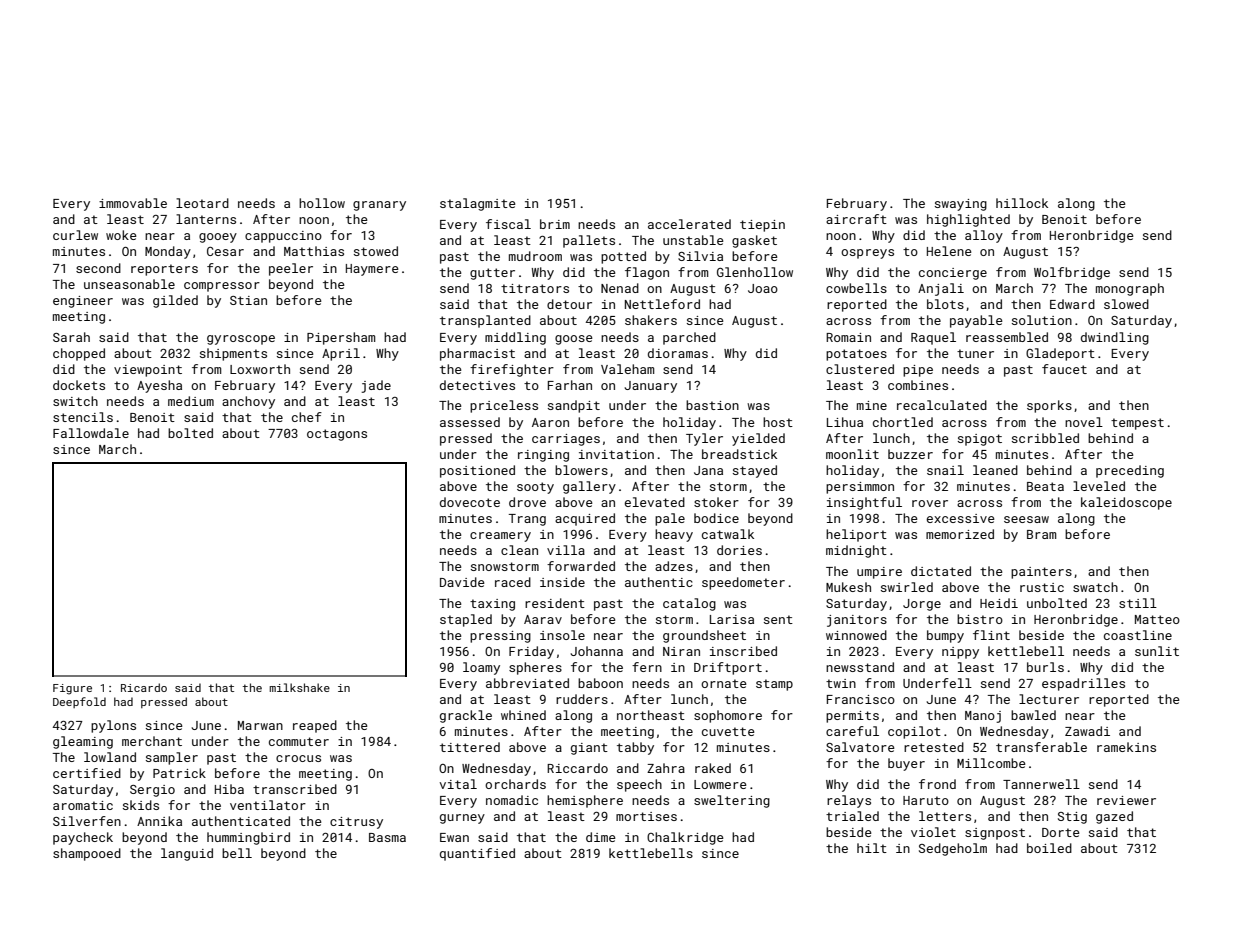 The height and width of the image is (952, 1233). I want to click on Joao, so click(763, 288).
